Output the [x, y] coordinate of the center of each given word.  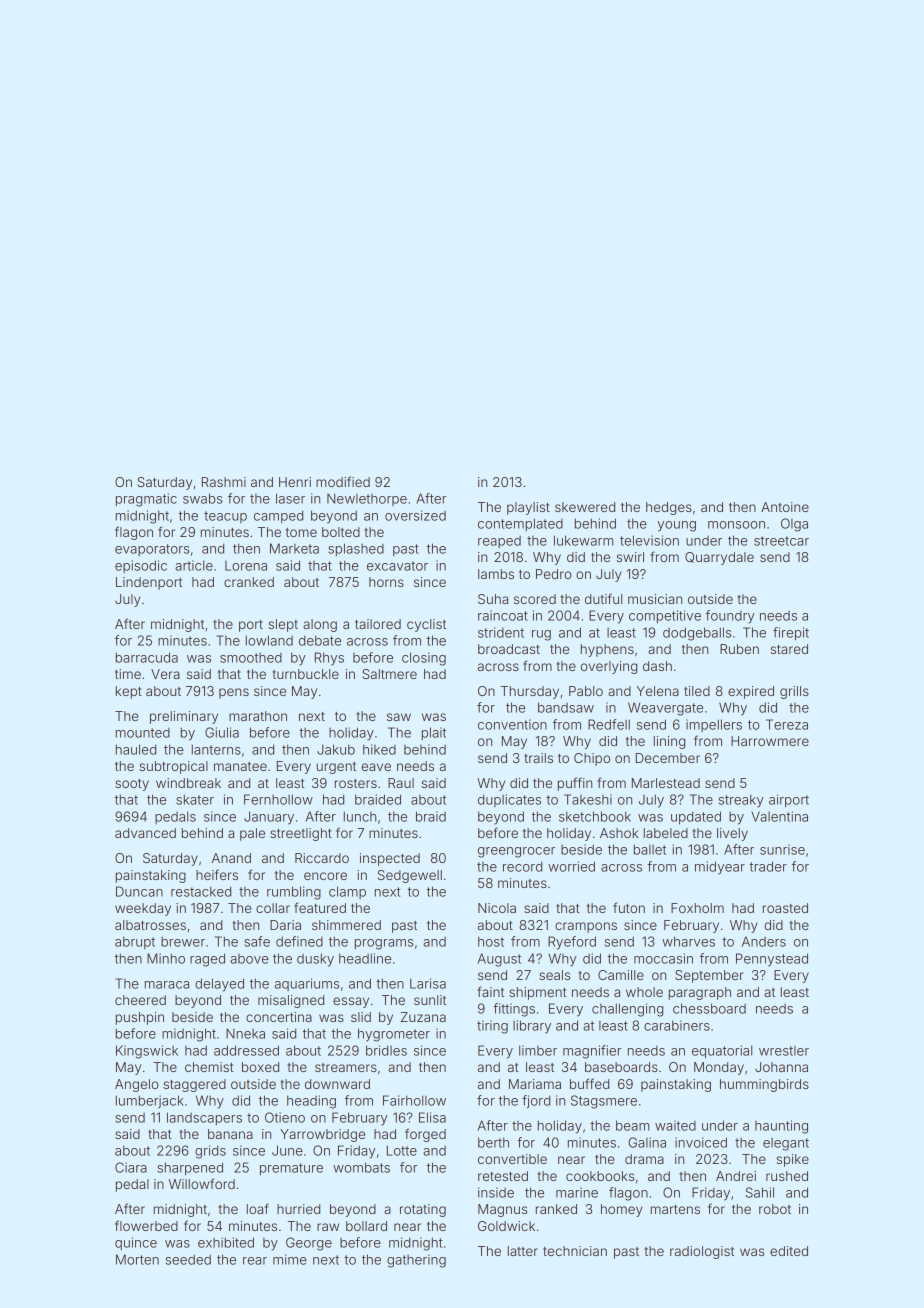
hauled [136, 749]
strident [501, 632]
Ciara [131, 1167]
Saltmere [389, 674]
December [668, 758]
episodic [141, 566]
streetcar [781, 541]
